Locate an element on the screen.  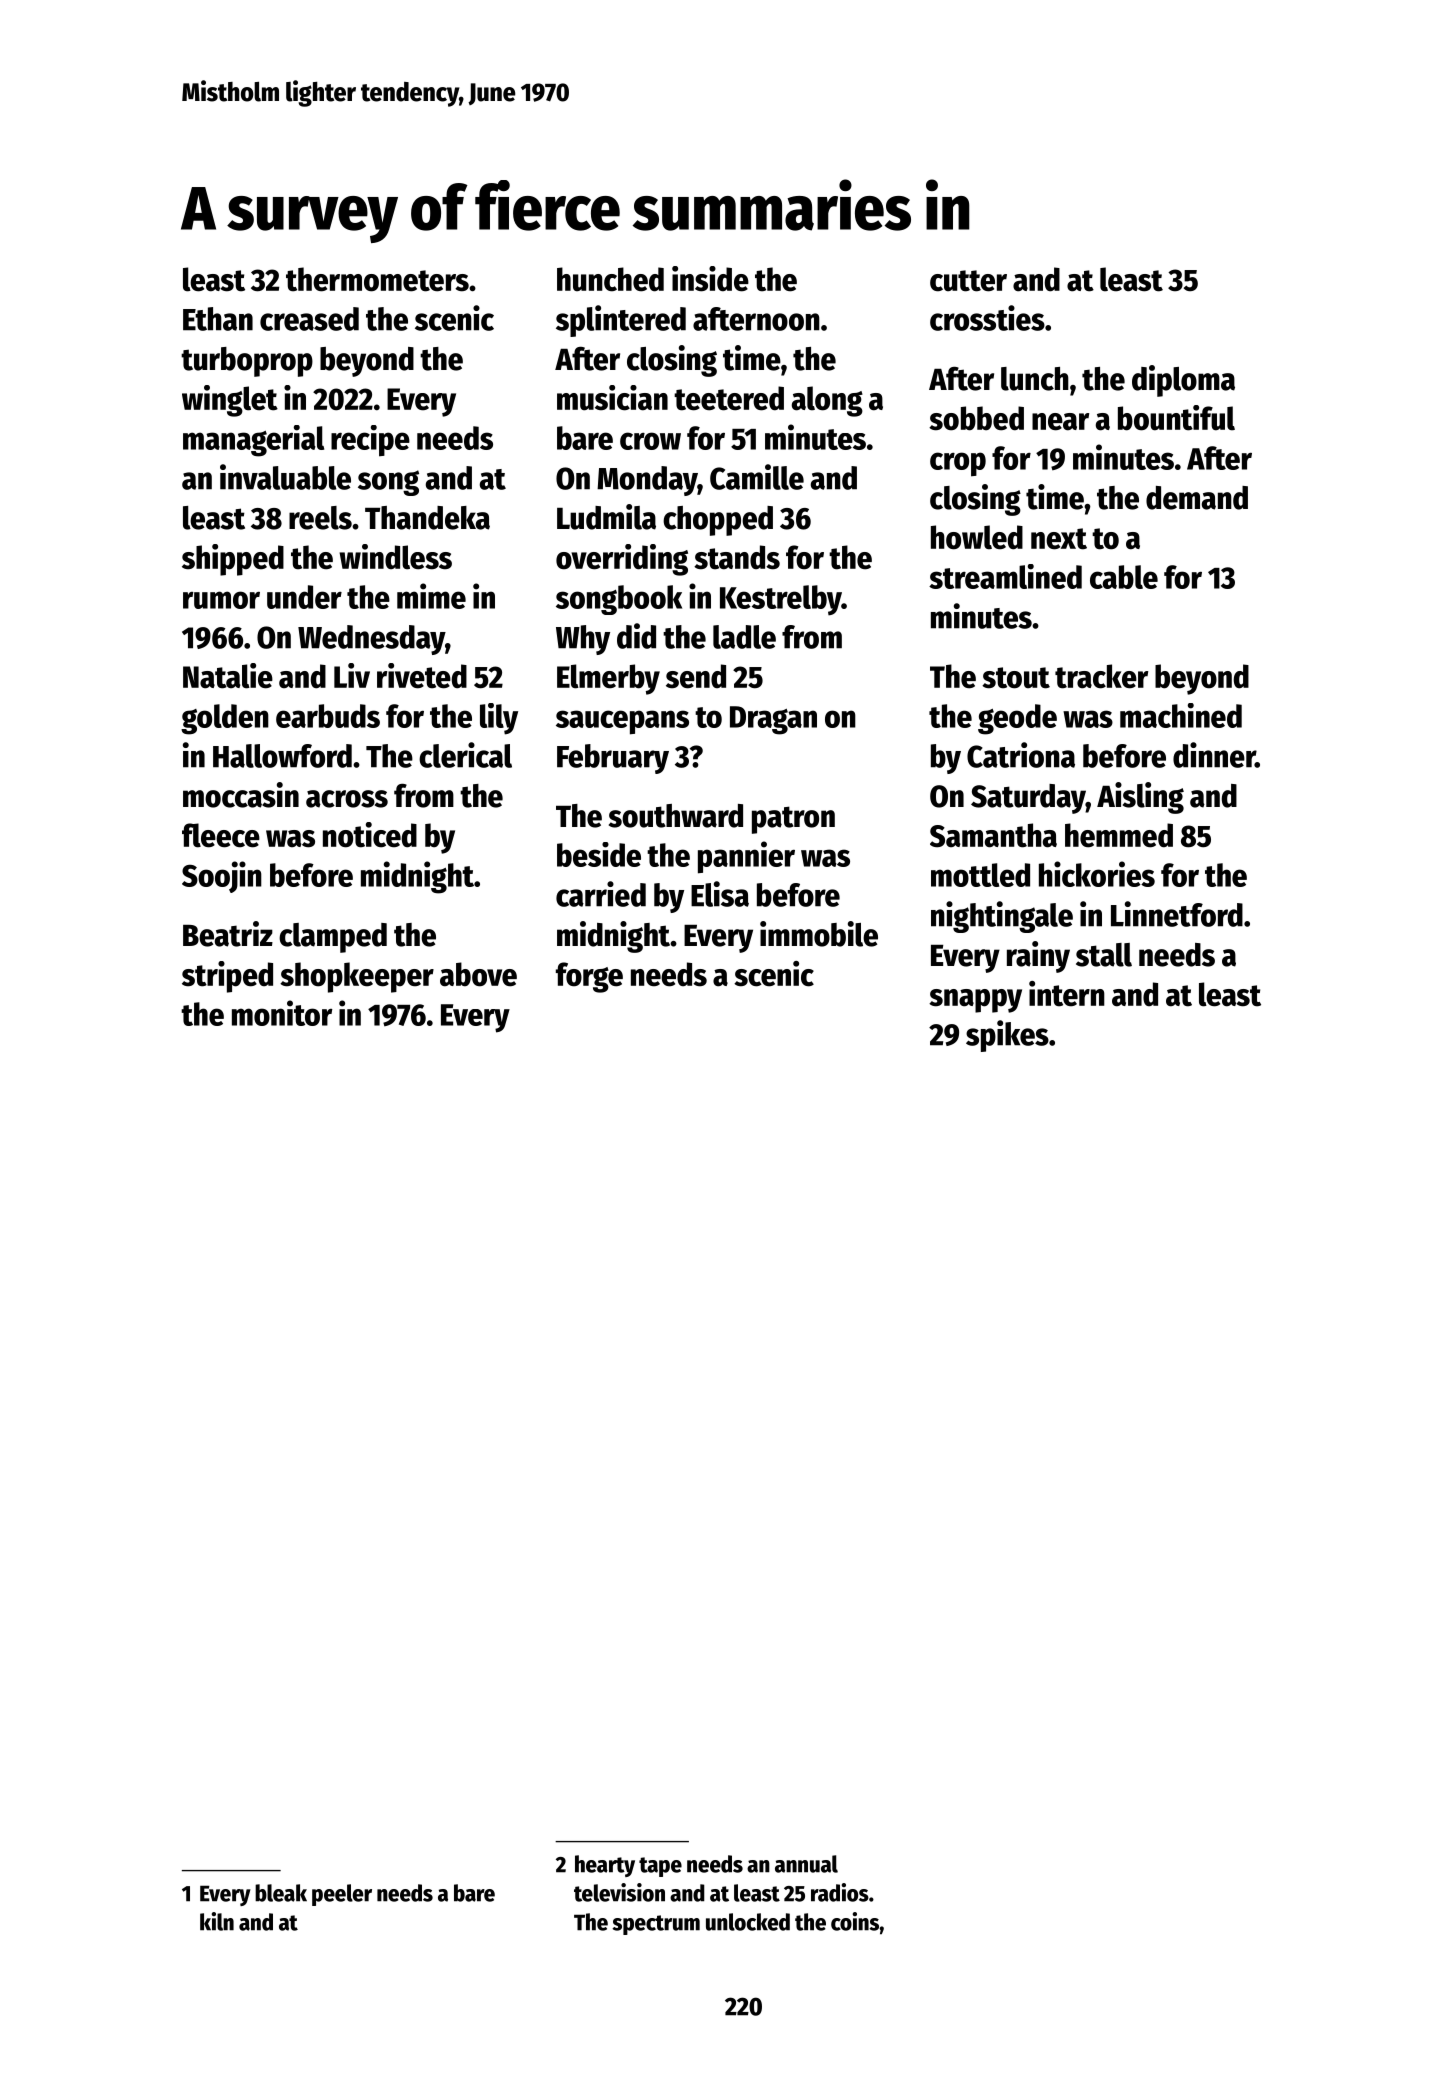
managerial is located at coordinates (253, 441).
